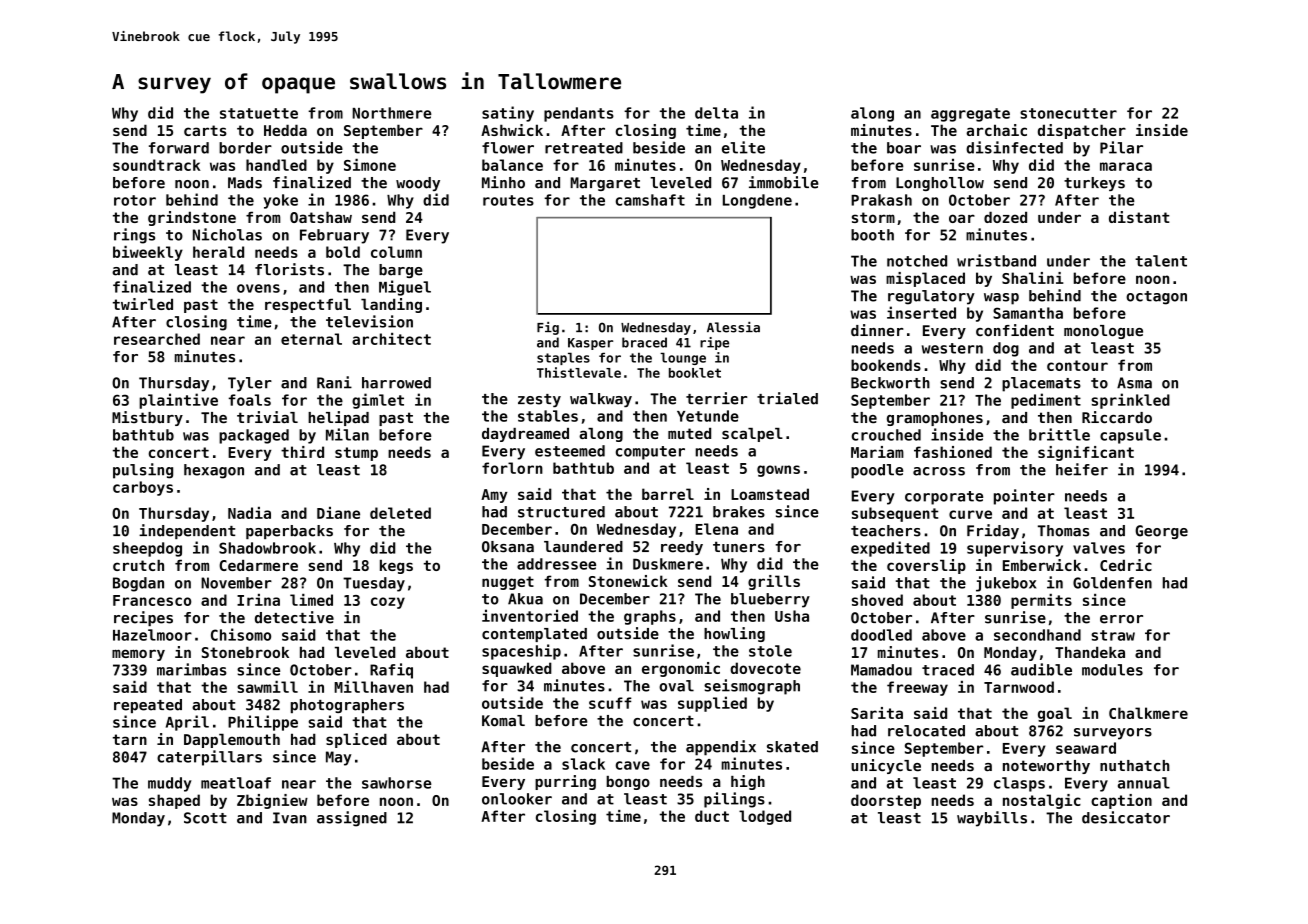 The image size is (1308, 924). Describe the element at coordinates (525, 435) in the document. I see `daydreamed` at that location.
